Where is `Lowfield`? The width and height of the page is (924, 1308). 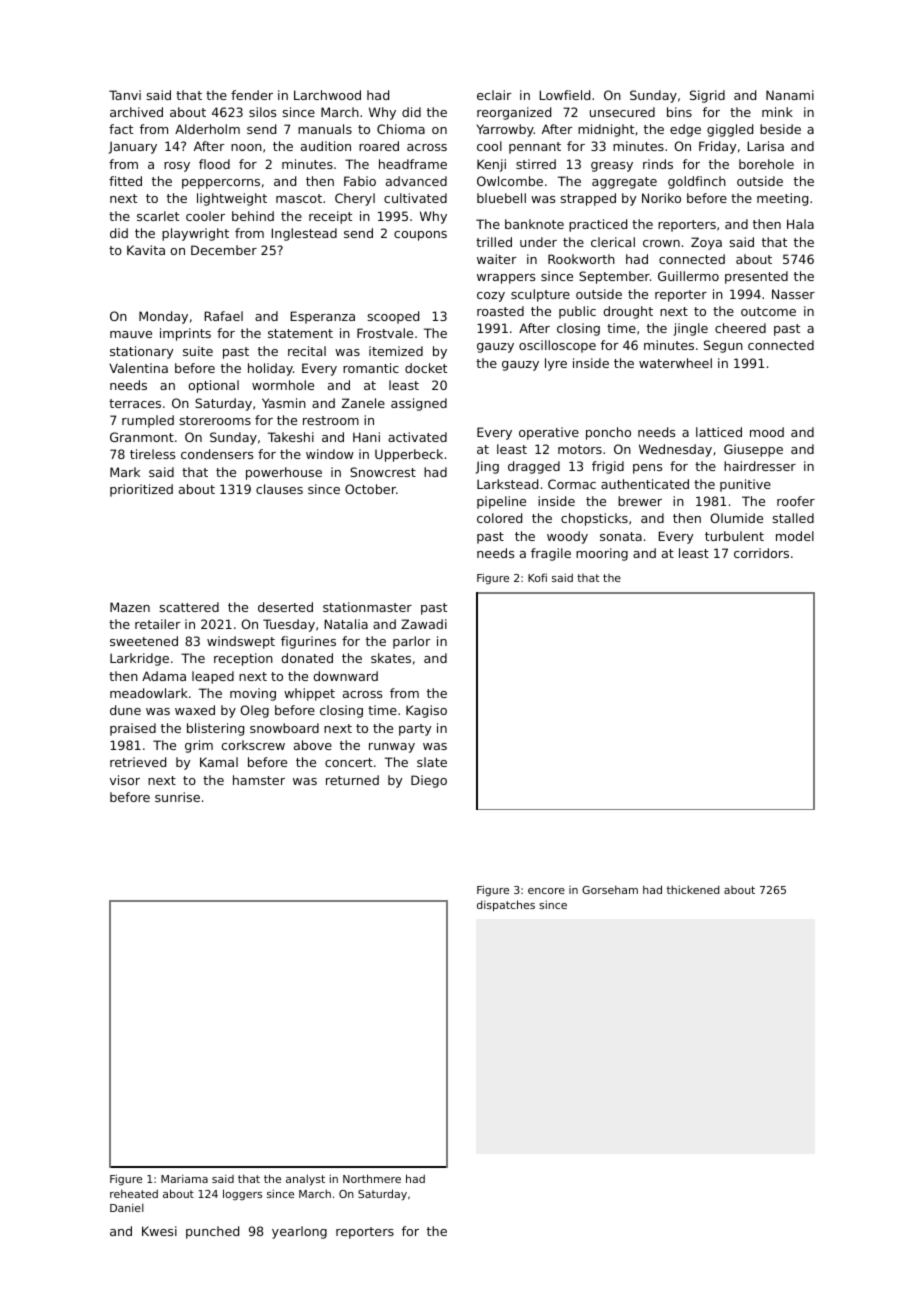
Lowfield is located at coordinates (565, 95).
